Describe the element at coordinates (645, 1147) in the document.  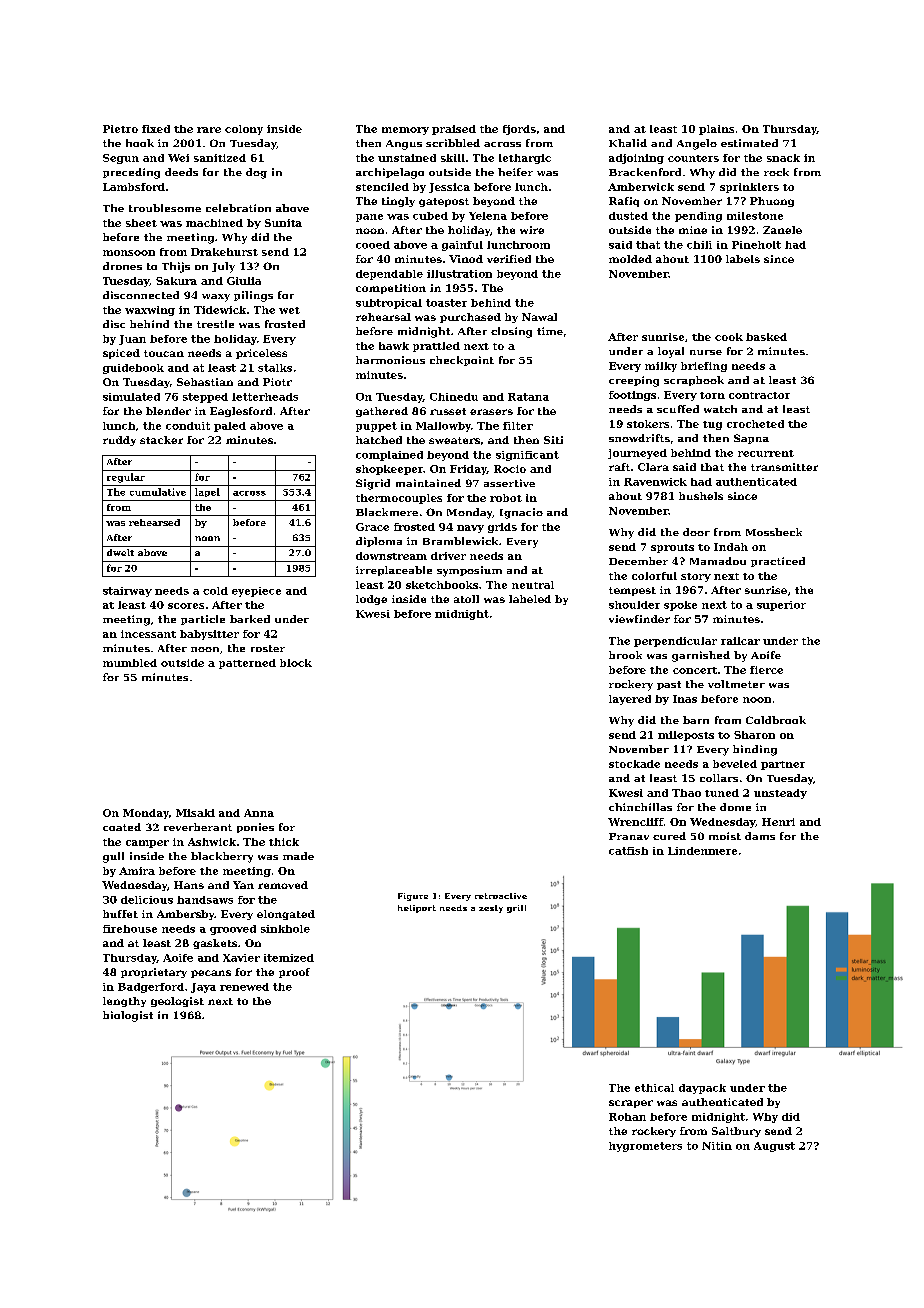
I see `hygrometers` at that location.
